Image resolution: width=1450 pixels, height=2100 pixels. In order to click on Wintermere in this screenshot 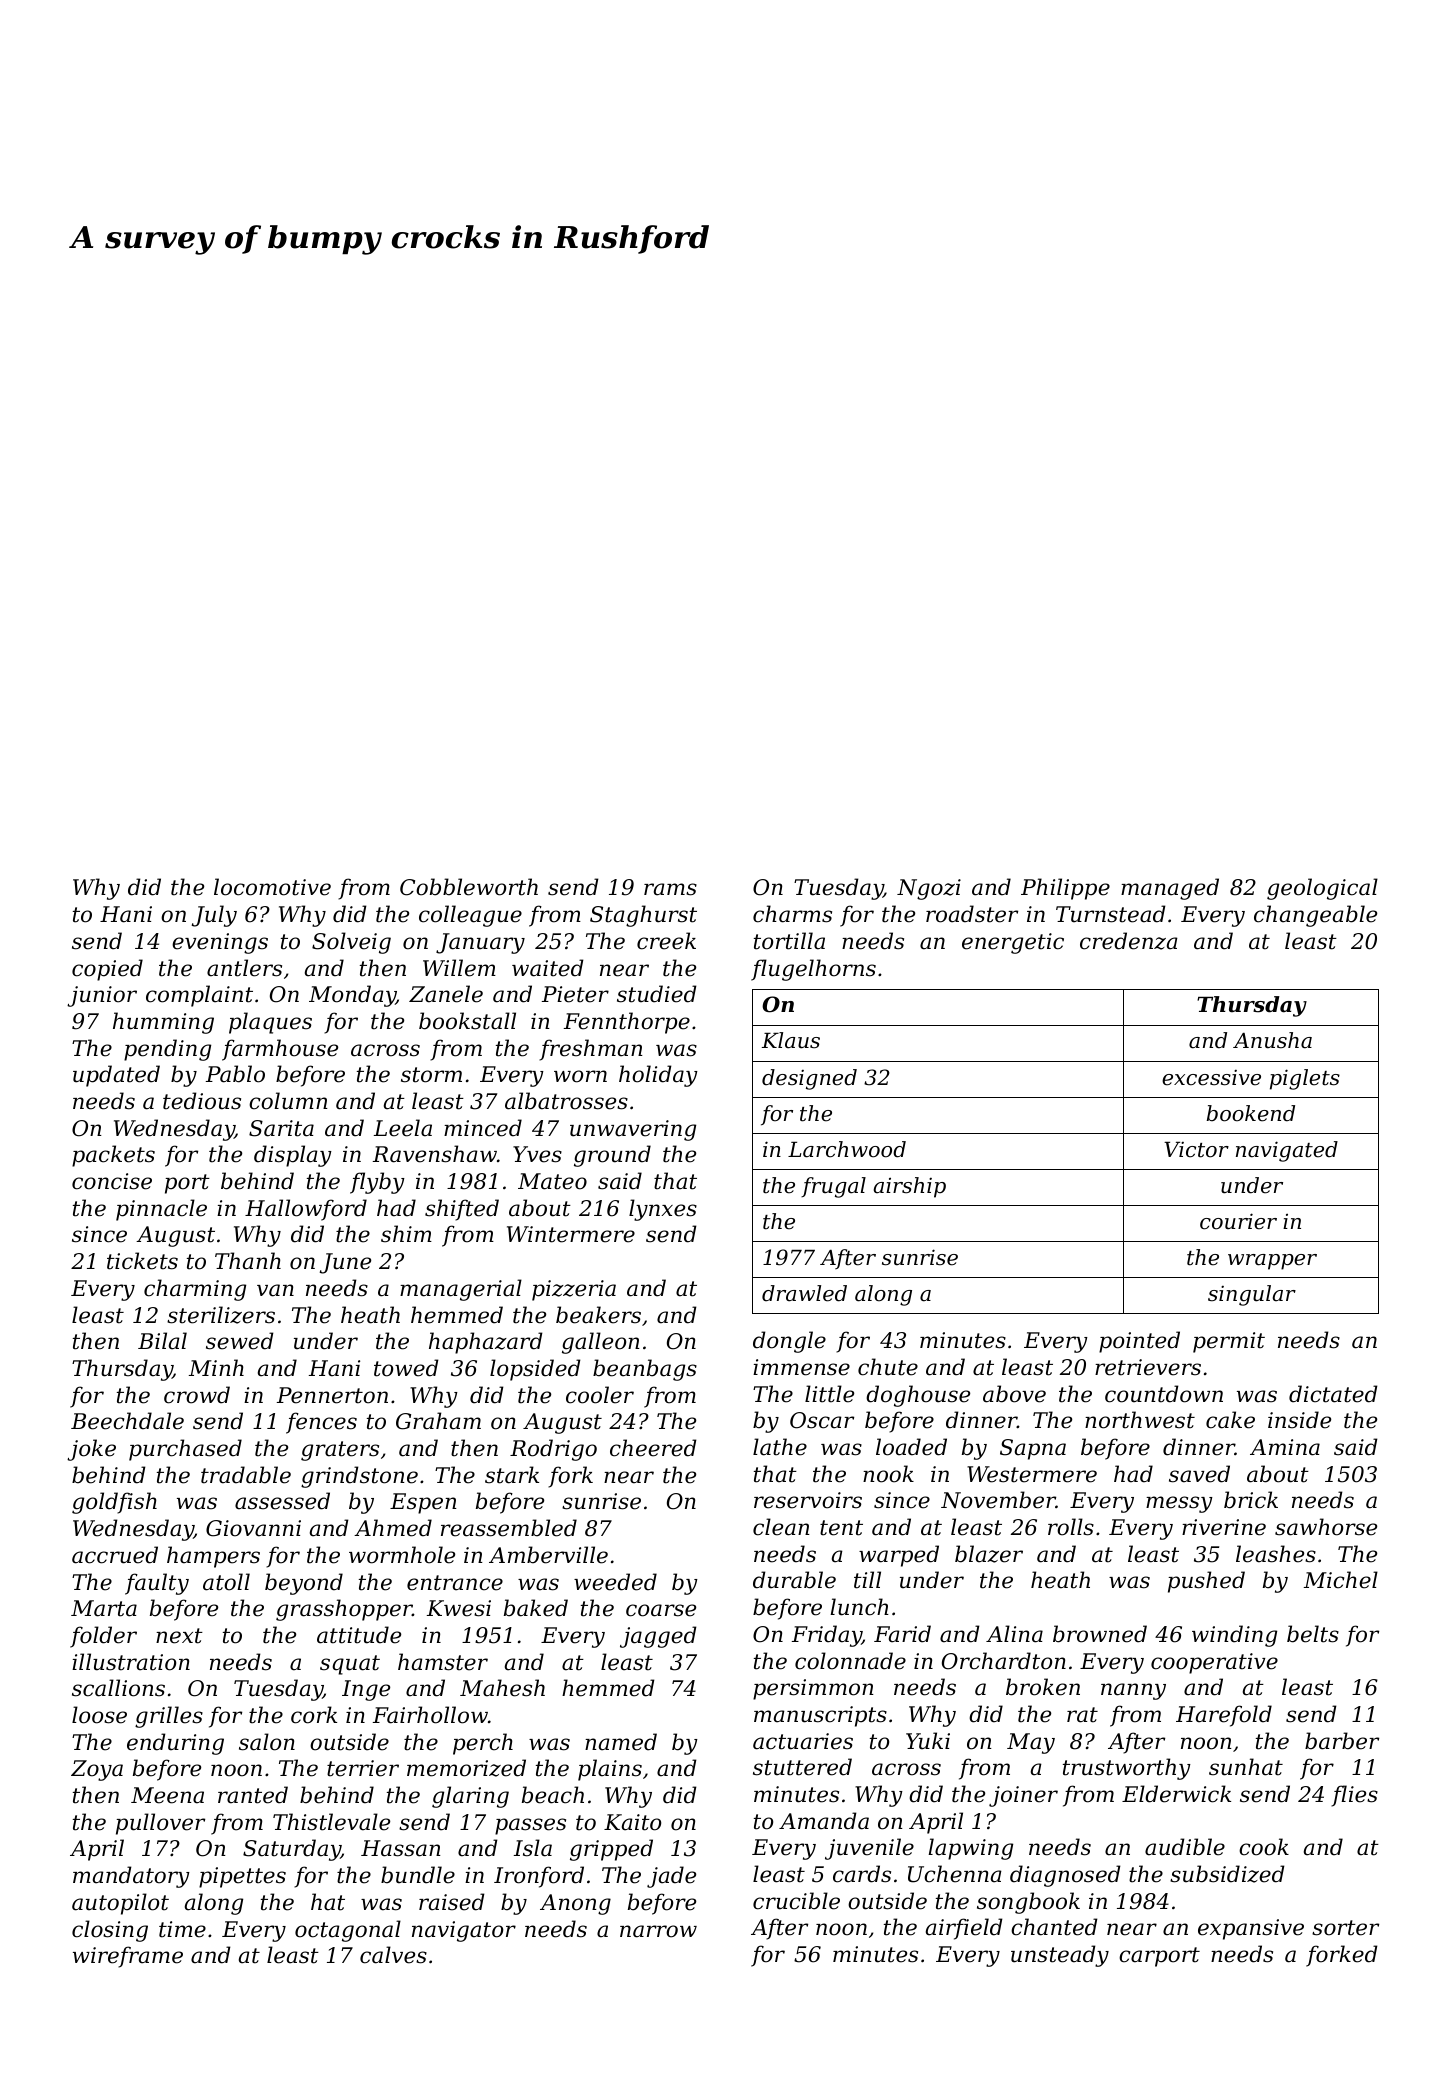, I will do `click(571, 1234)`.
